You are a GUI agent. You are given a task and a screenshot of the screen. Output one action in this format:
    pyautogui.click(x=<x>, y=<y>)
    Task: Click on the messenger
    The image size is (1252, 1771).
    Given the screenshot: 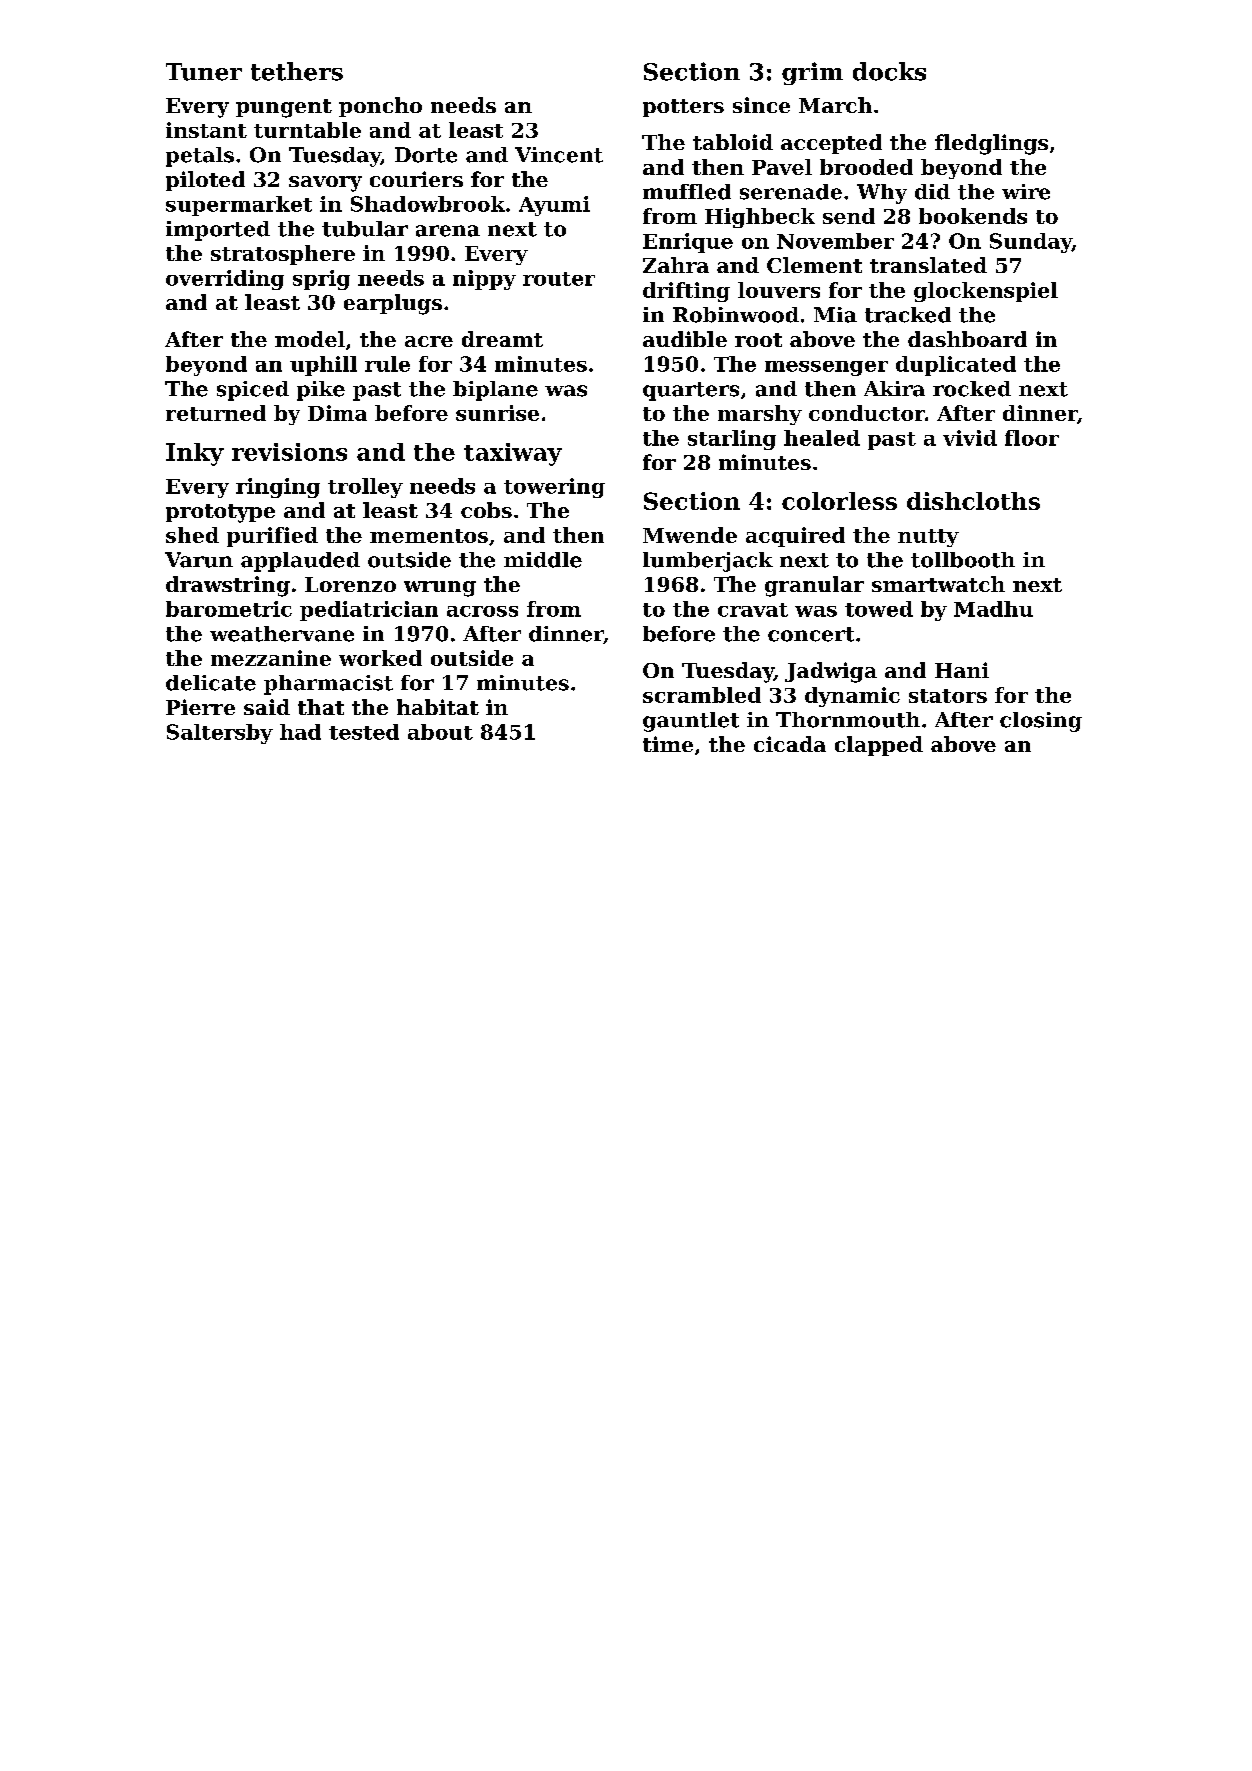 What is the action you would take?
    pyautogui.click(x=826, y=368)
